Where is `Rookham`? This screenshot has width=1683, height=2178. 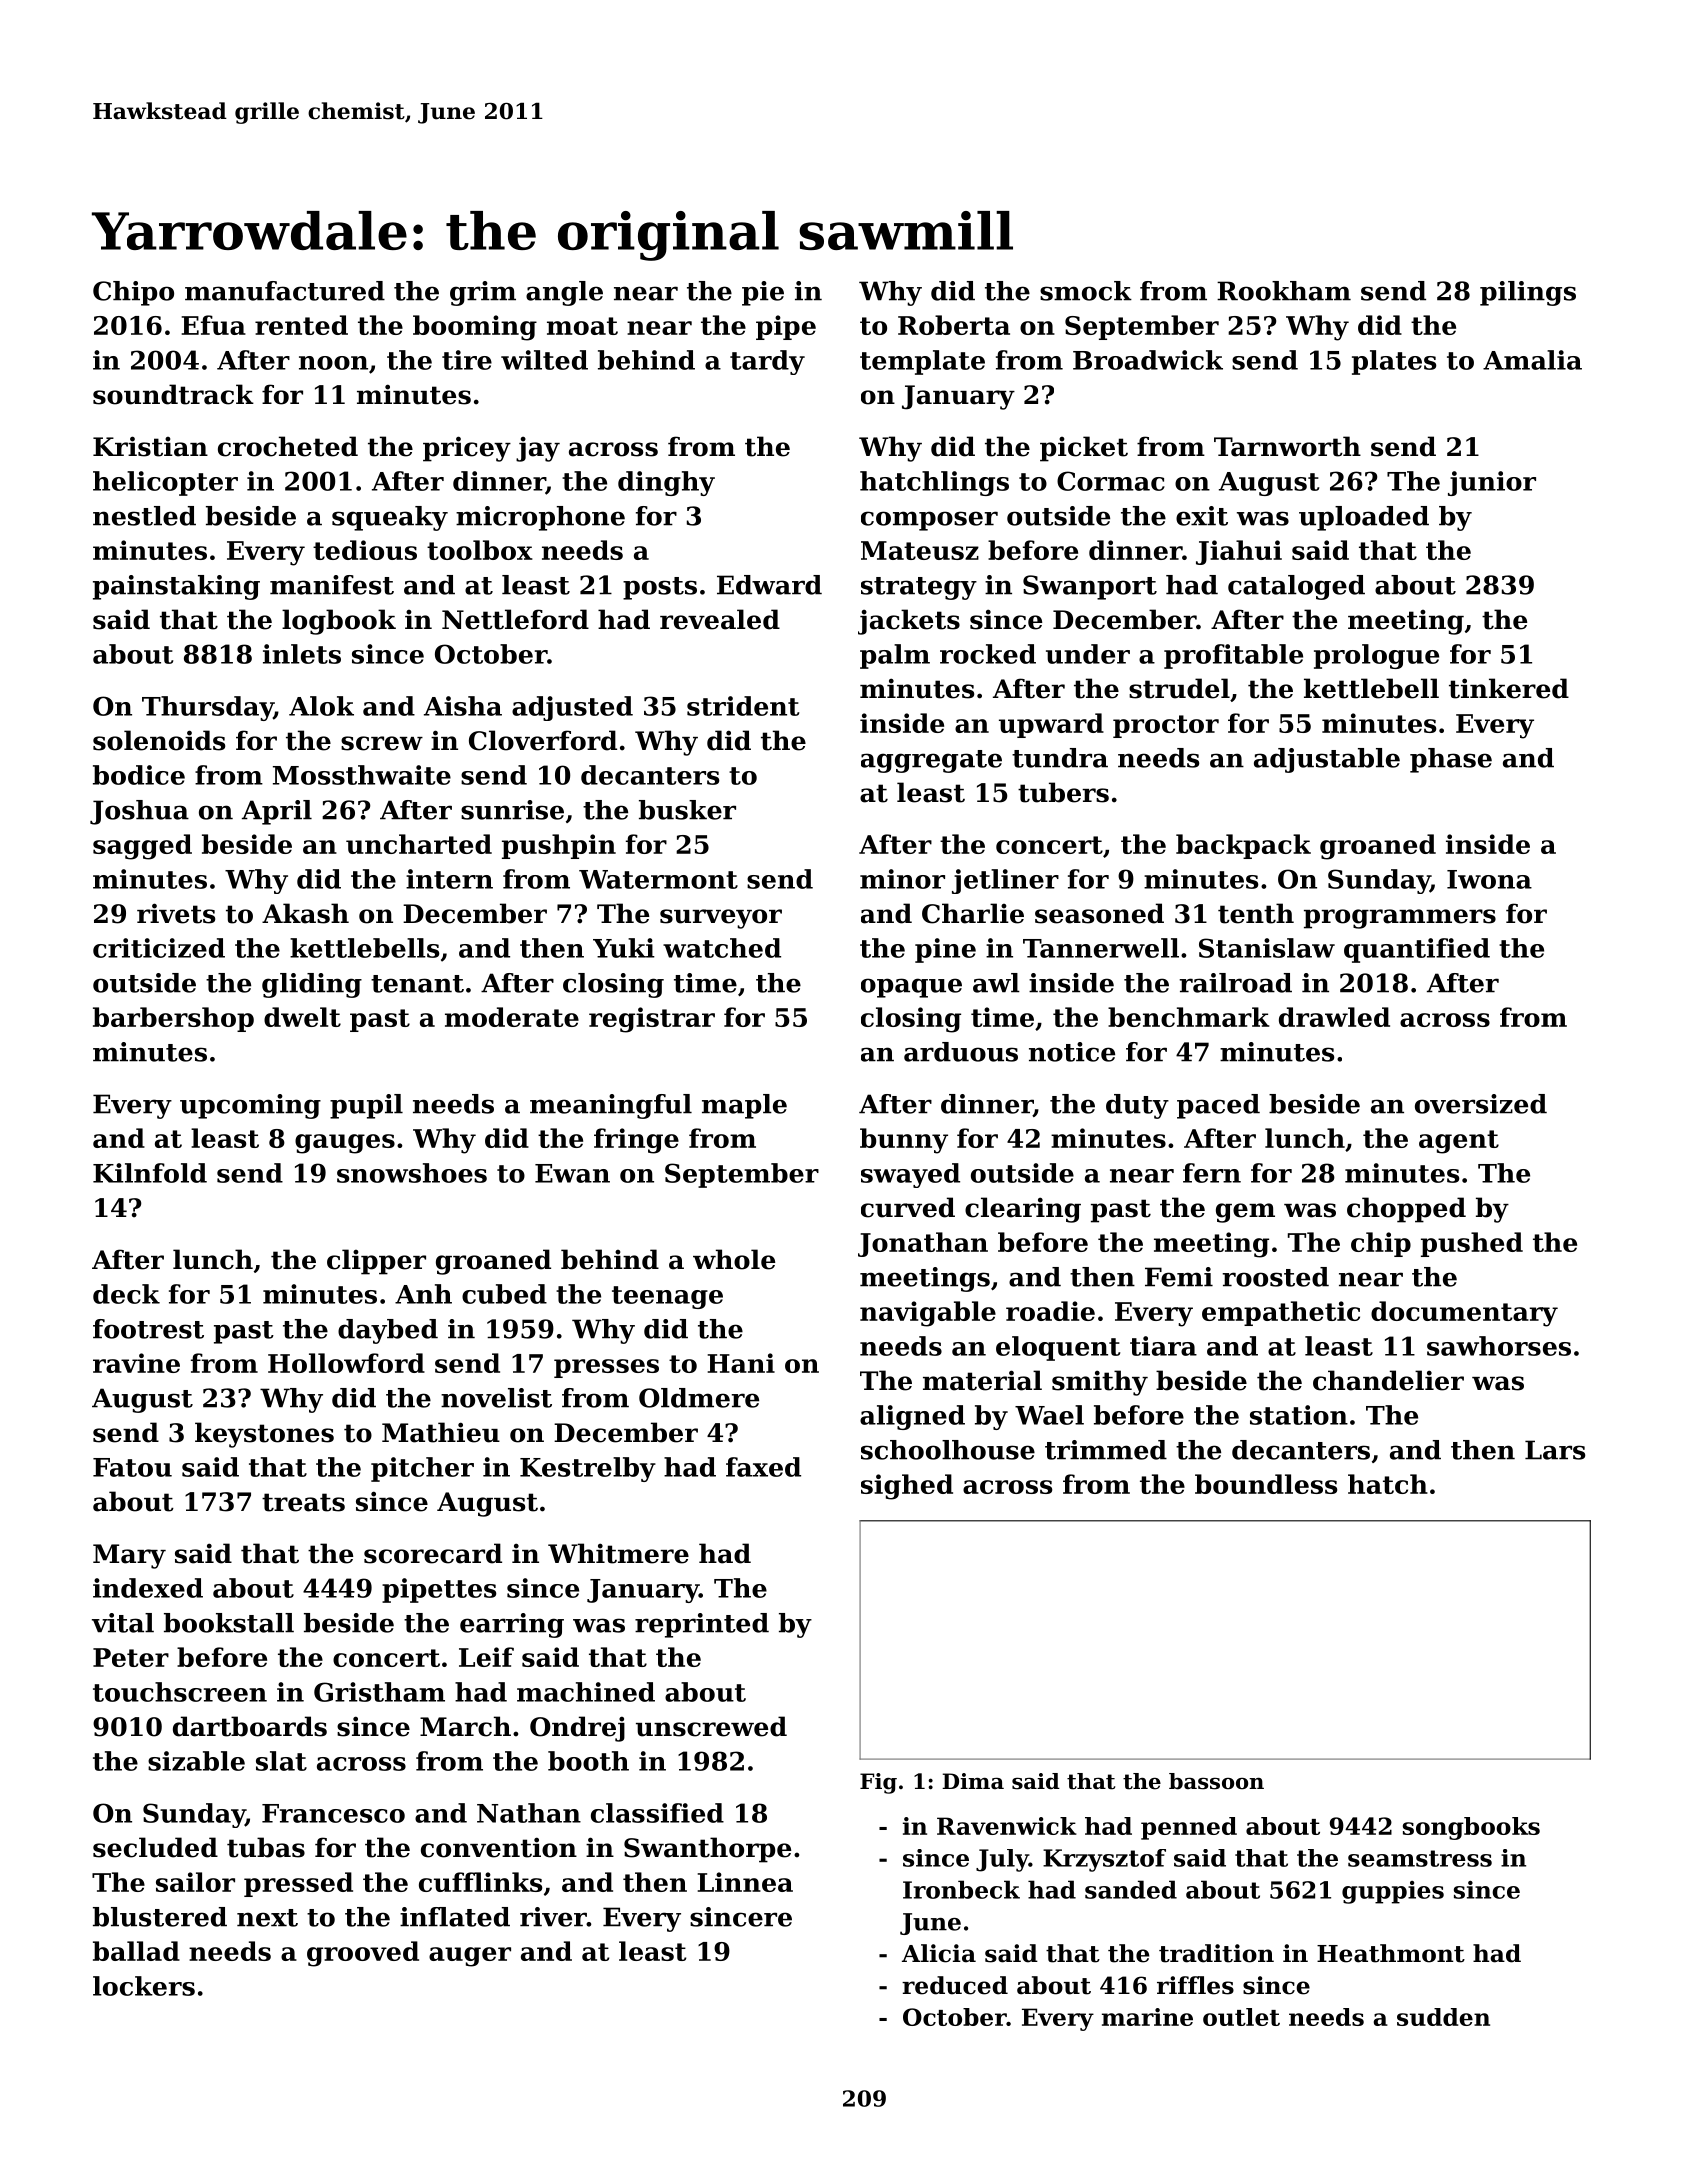 Rookham is located at coordinates (1284, 291).
